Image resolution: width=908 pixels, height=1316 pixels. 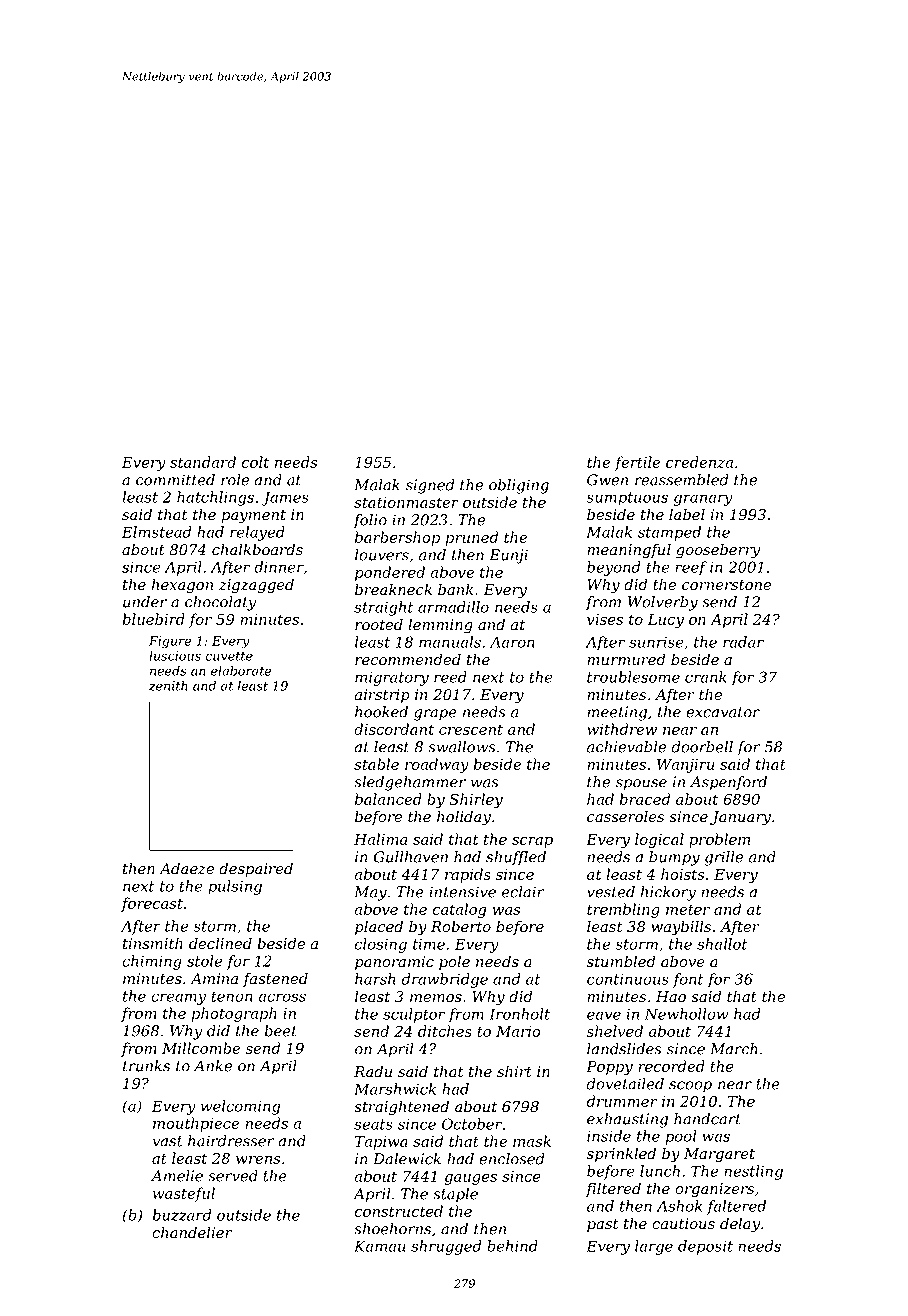 What do you see at coordinates (706, 677) in the screenshot?
I see `crank` at bounding box center [706, 677].
